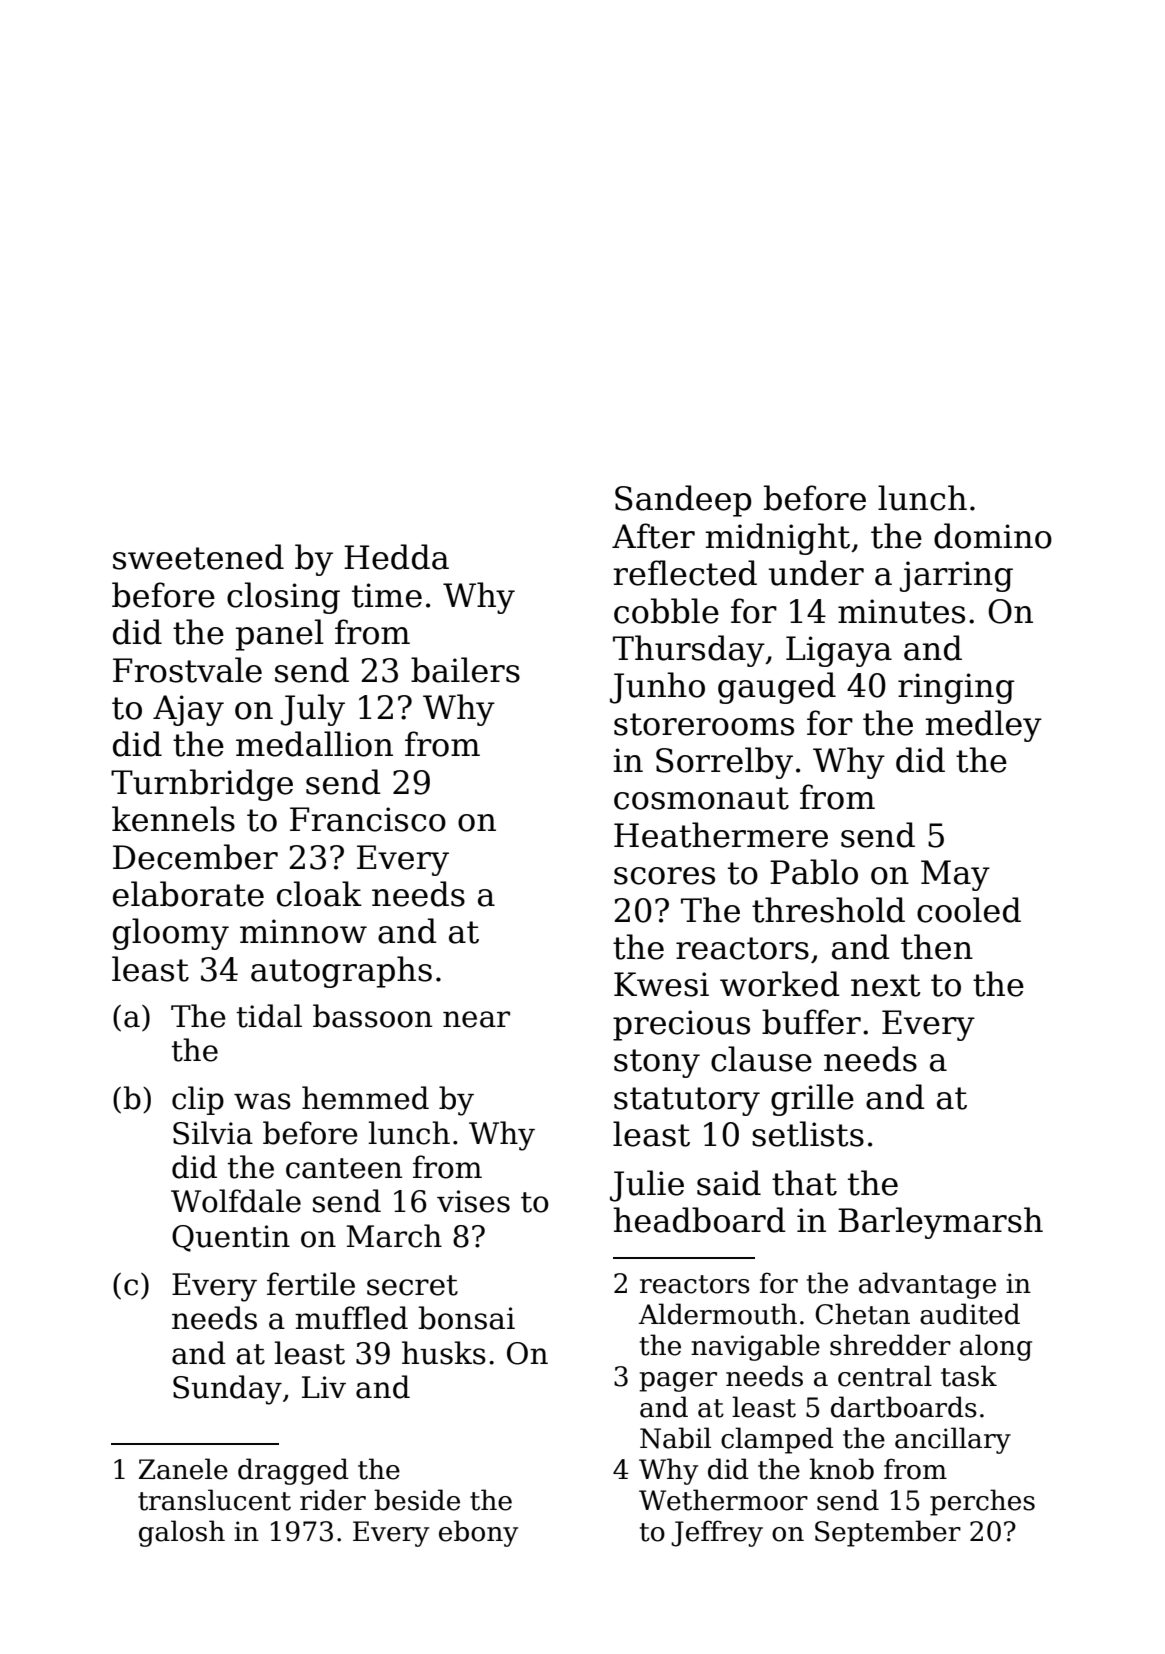  What do you see at coordinates (183, 1469) in the screenshot?
I see `Zanele` at bounding box center [183, 1469].
